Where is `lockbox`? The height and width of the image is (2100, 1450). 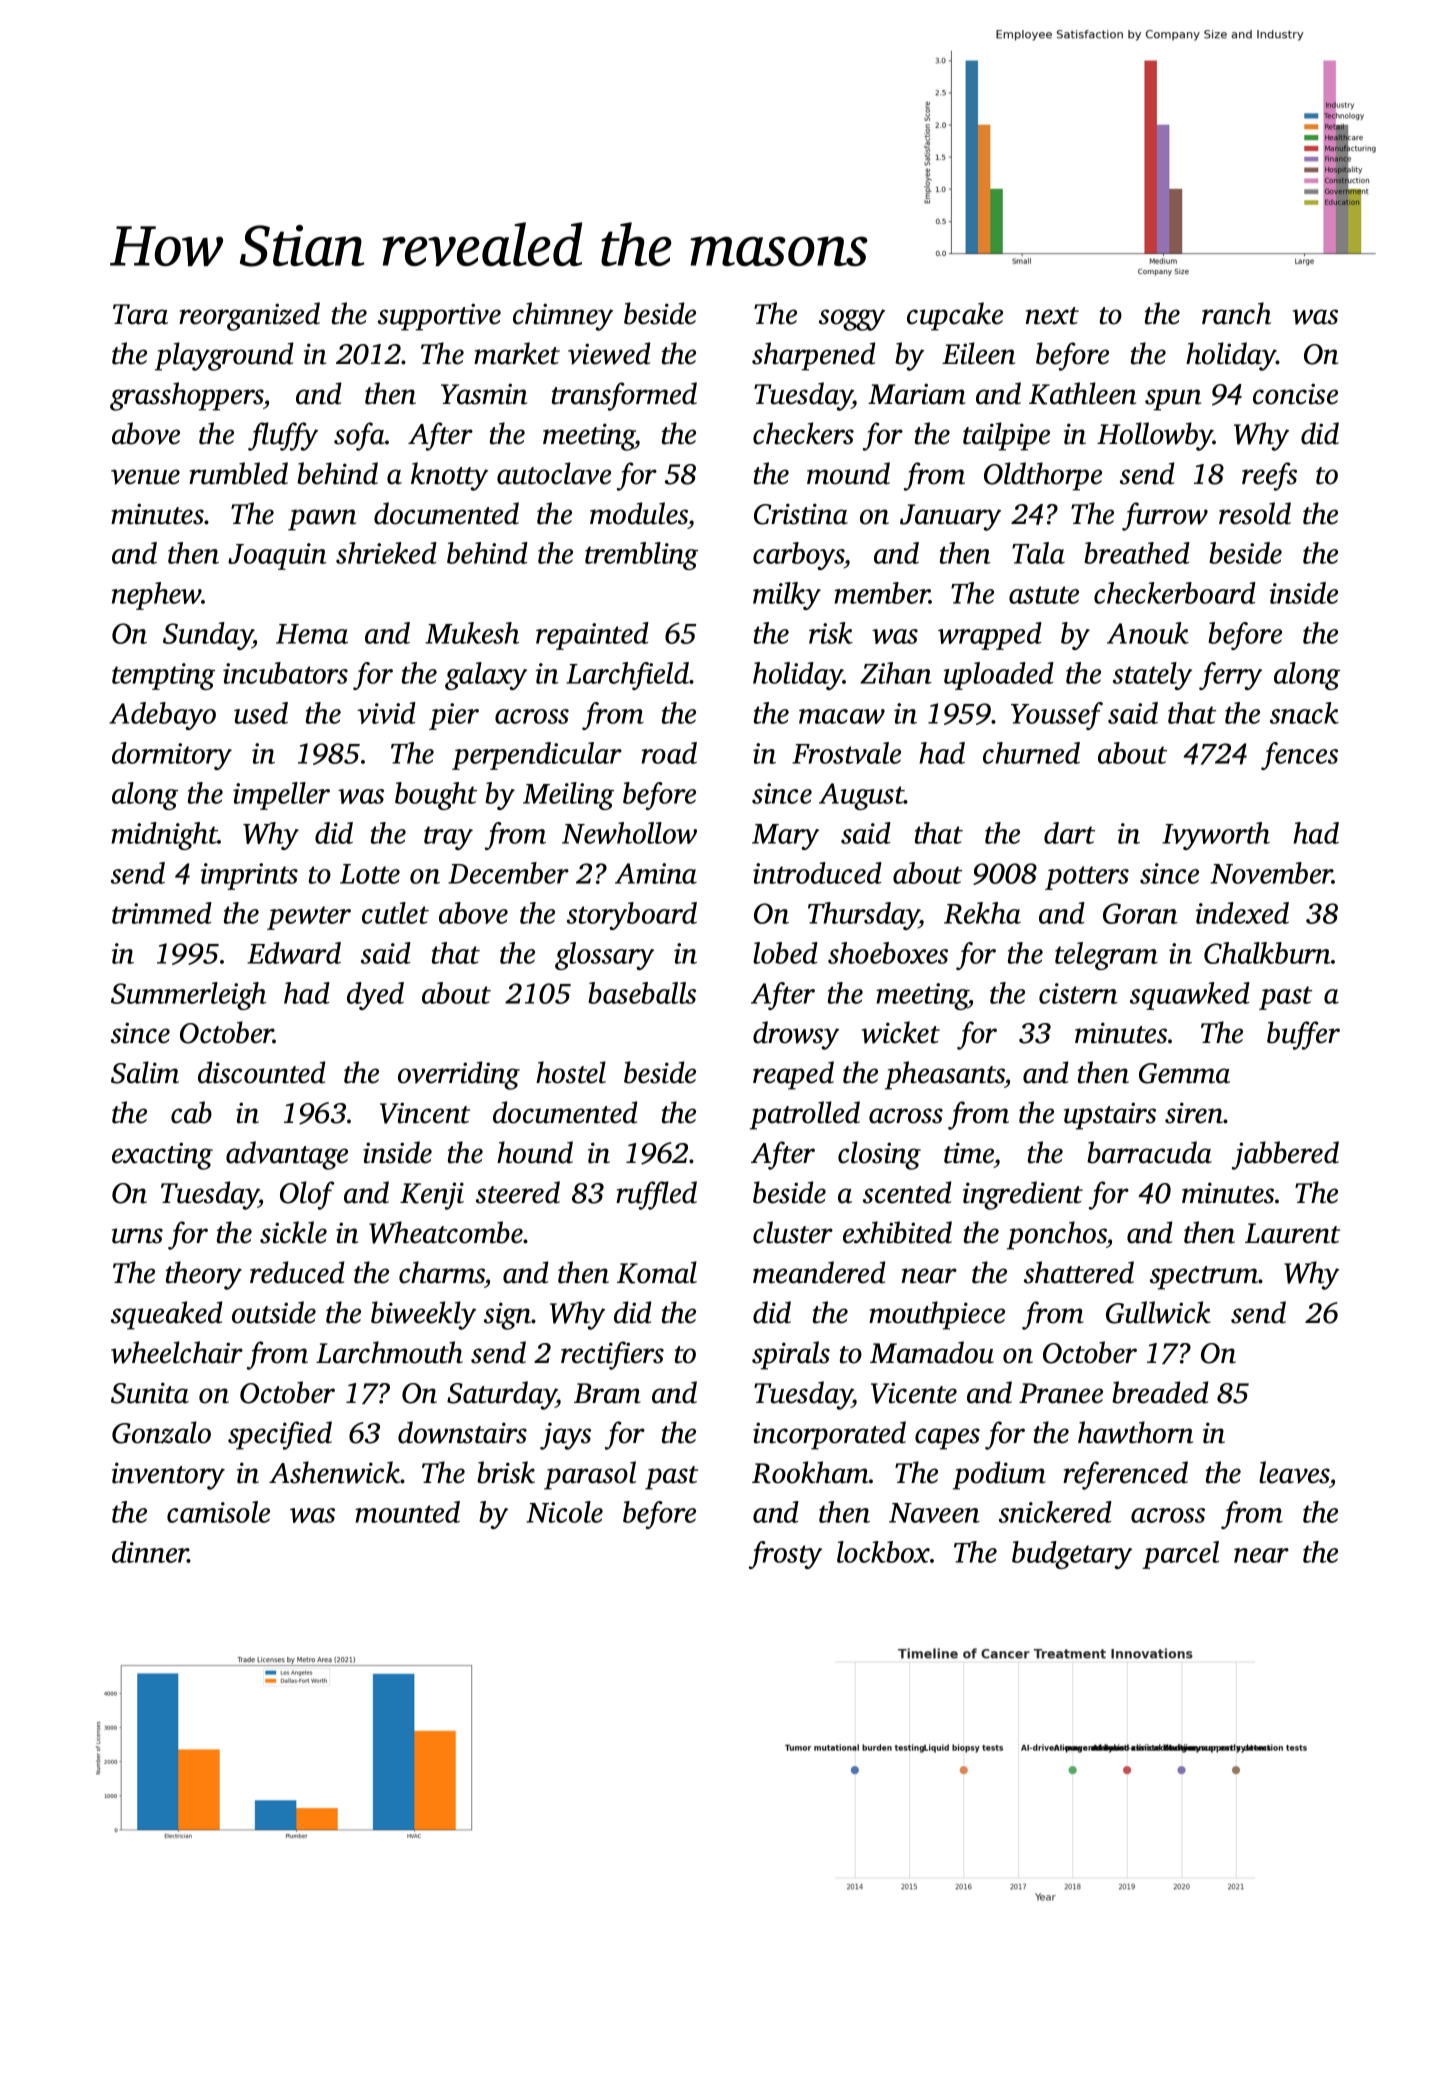
lockbox is located at coordinates (883, 1552).
